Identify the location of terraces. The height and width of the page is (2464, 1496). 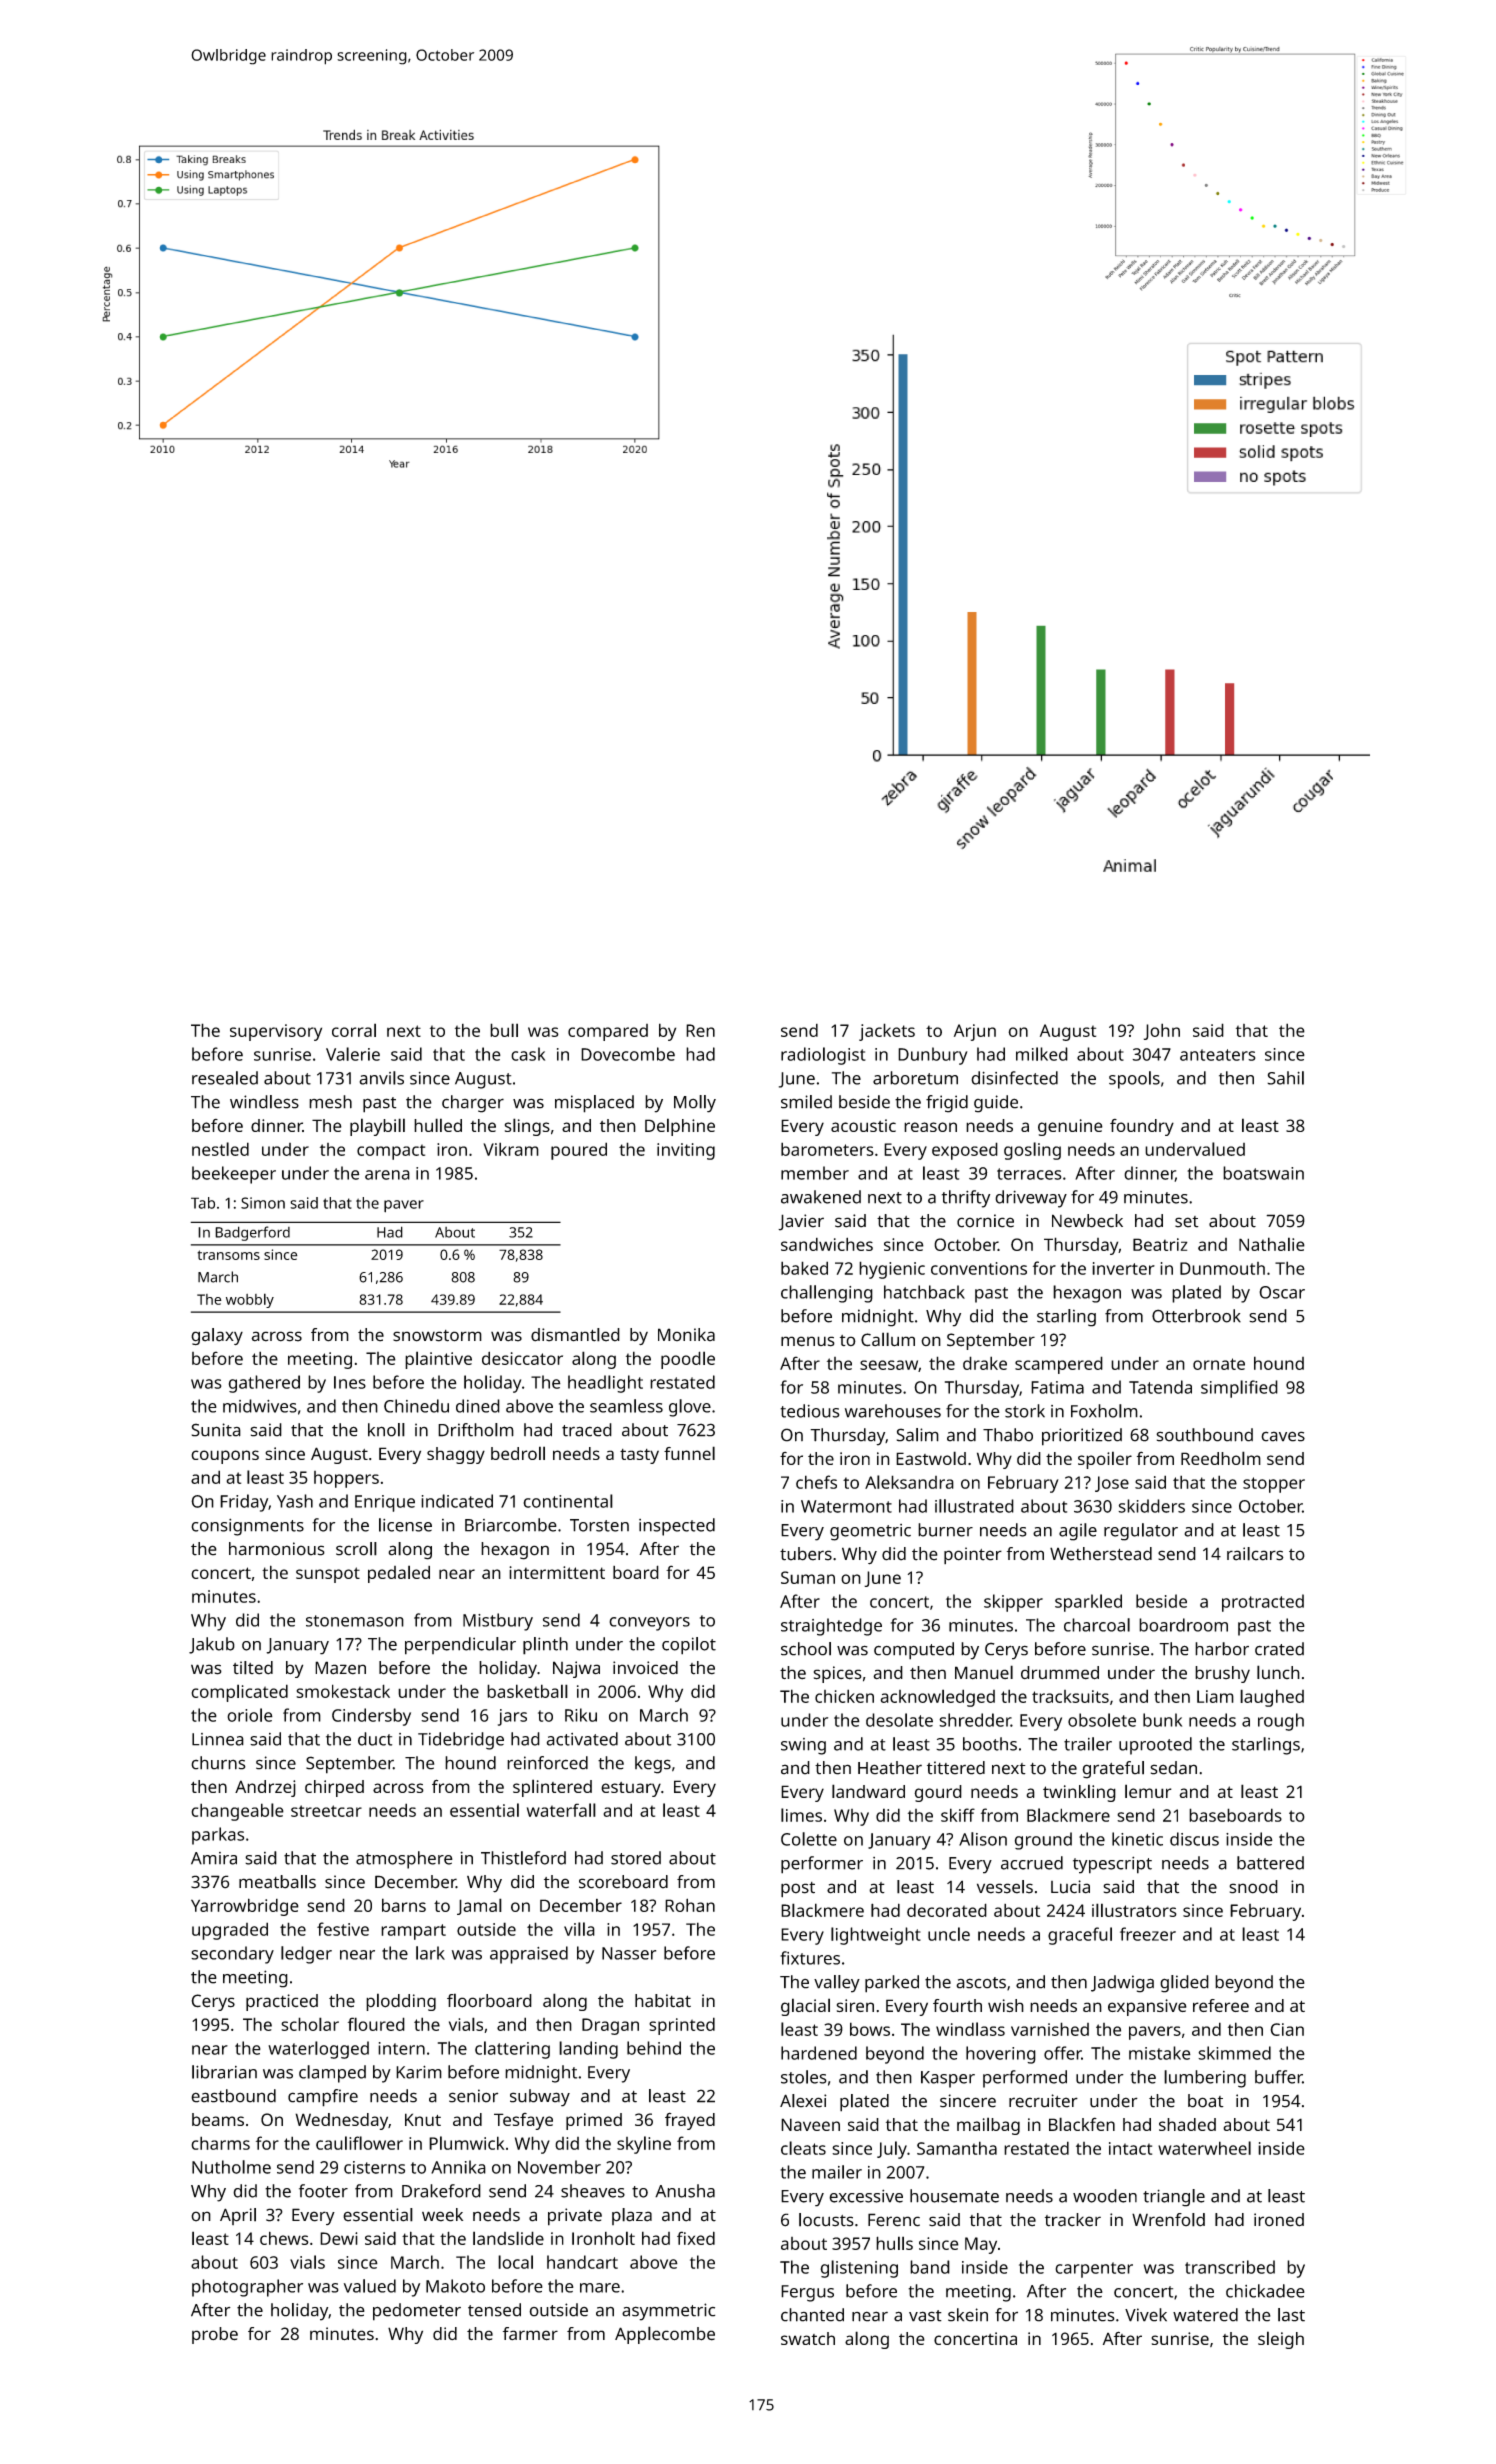
(1029, 1174).
